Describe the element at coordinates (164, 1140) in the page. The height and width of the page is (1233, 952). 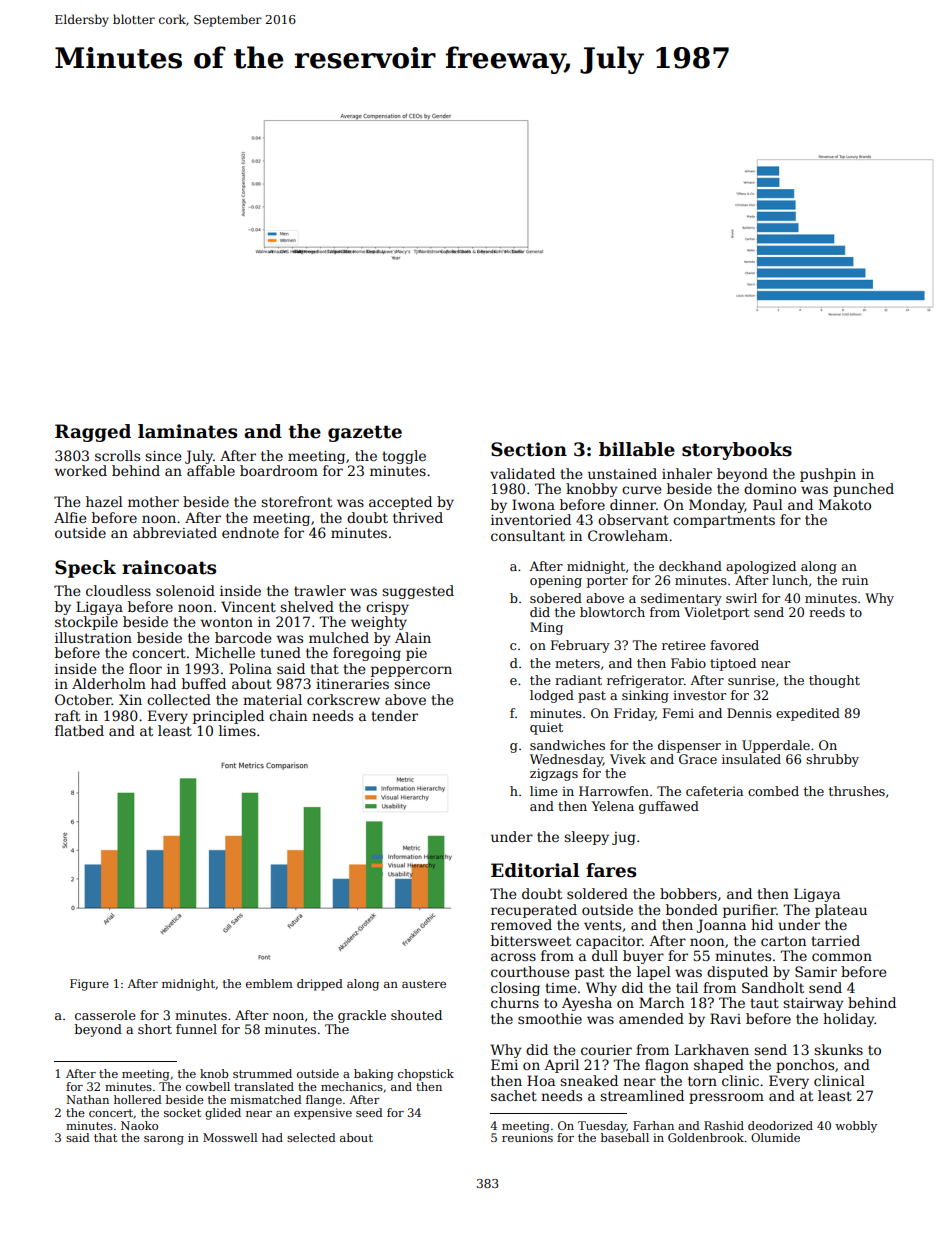
I see `sarong` at that location.
